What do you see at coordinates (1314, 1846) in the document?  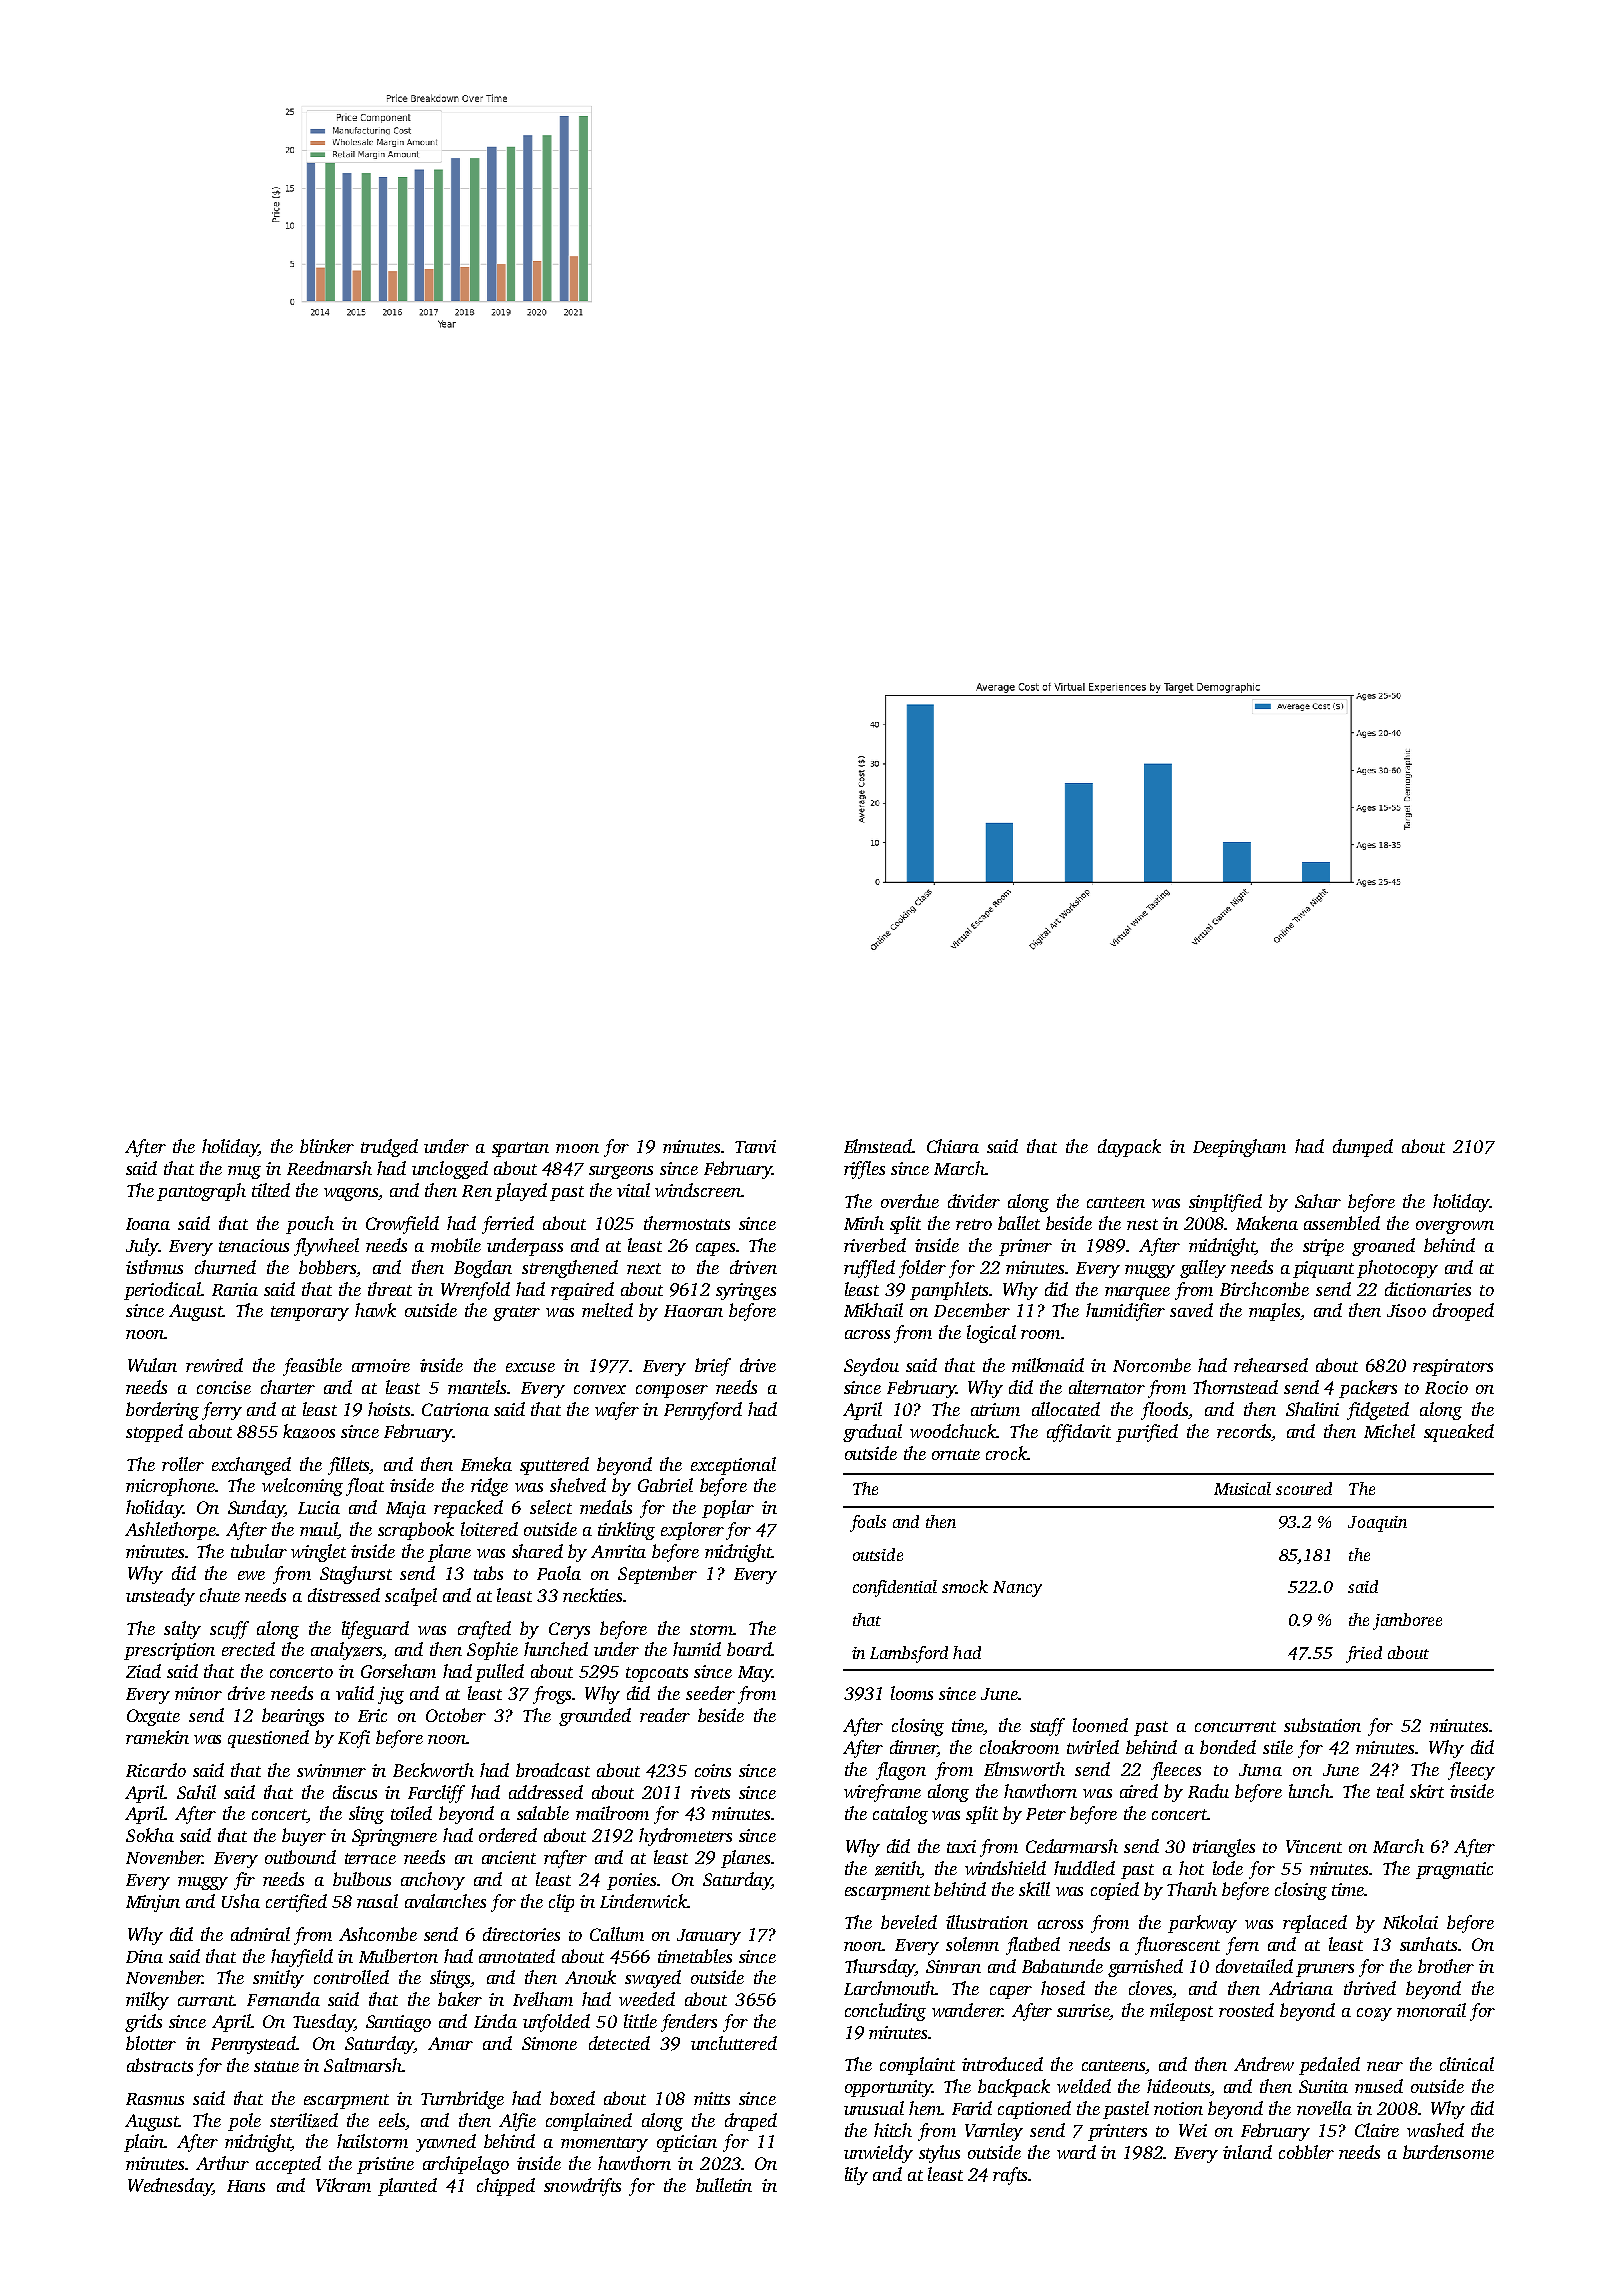 I see `Vincent` at bounding box center [1314, 1846].
